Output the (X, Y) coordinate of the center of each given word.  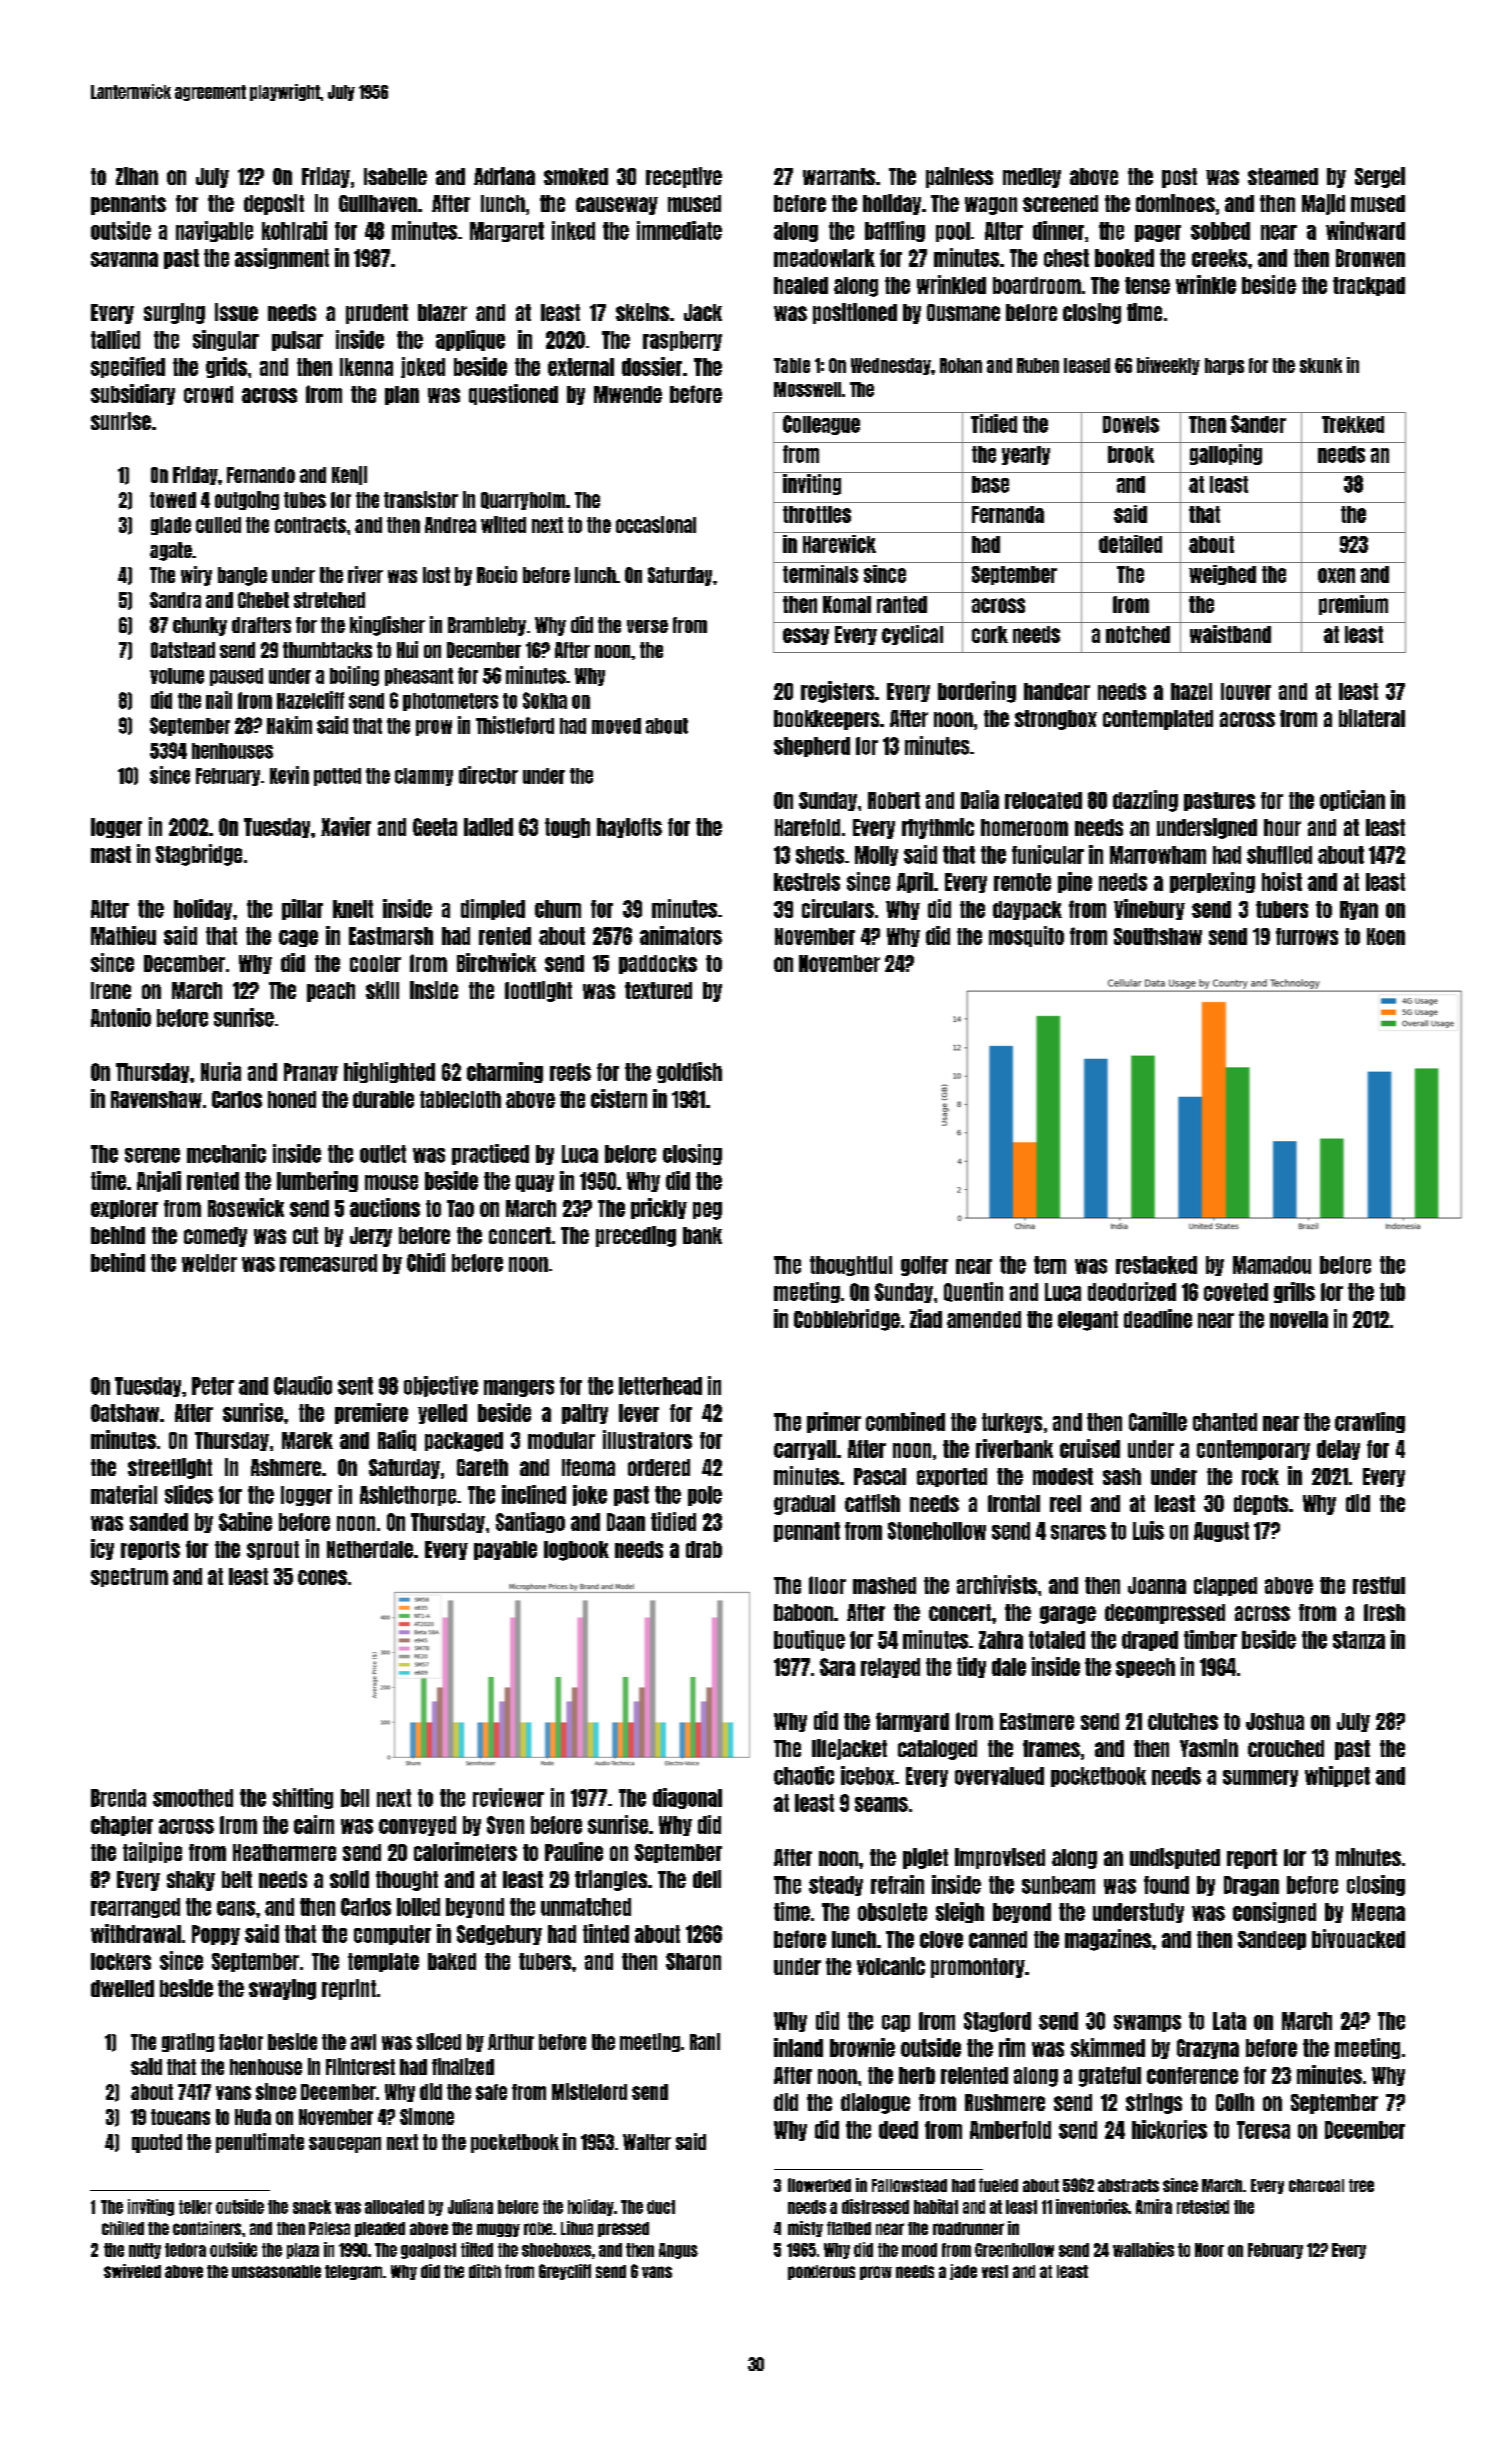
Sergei (1380, 177)
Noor (1209, 2250)
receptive (684, 177)
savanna (124, 259)
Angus (678, 2251)
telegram (353, 2272)
